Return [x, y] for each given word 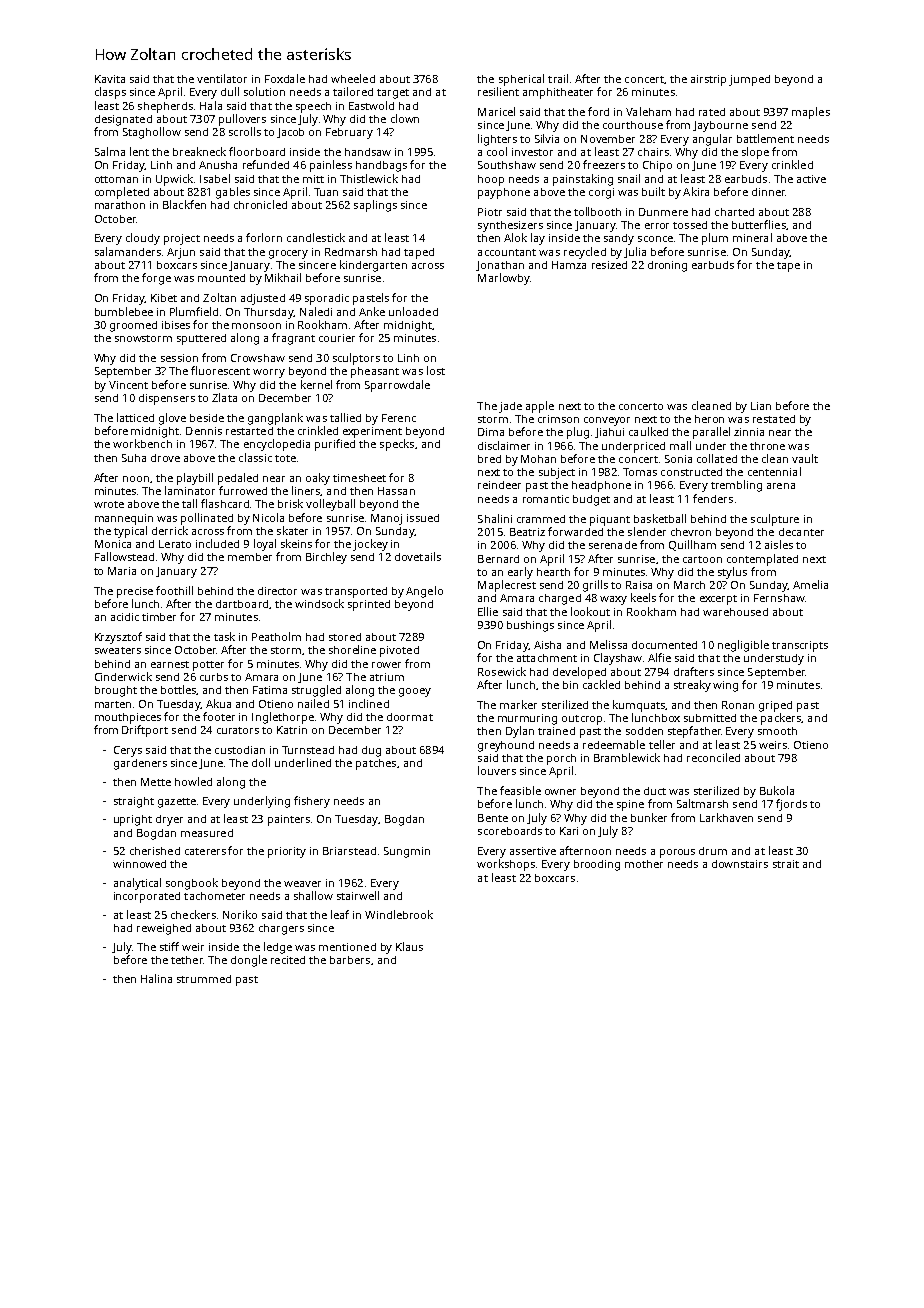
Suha [134, 458]
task [224, 636]
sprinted [369, 605]
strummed [204, 979]
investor [532, 152]
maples [811, 113]
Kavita [110, 79]
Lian [761, 406]
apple [540, 407]
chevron [691, 532]
